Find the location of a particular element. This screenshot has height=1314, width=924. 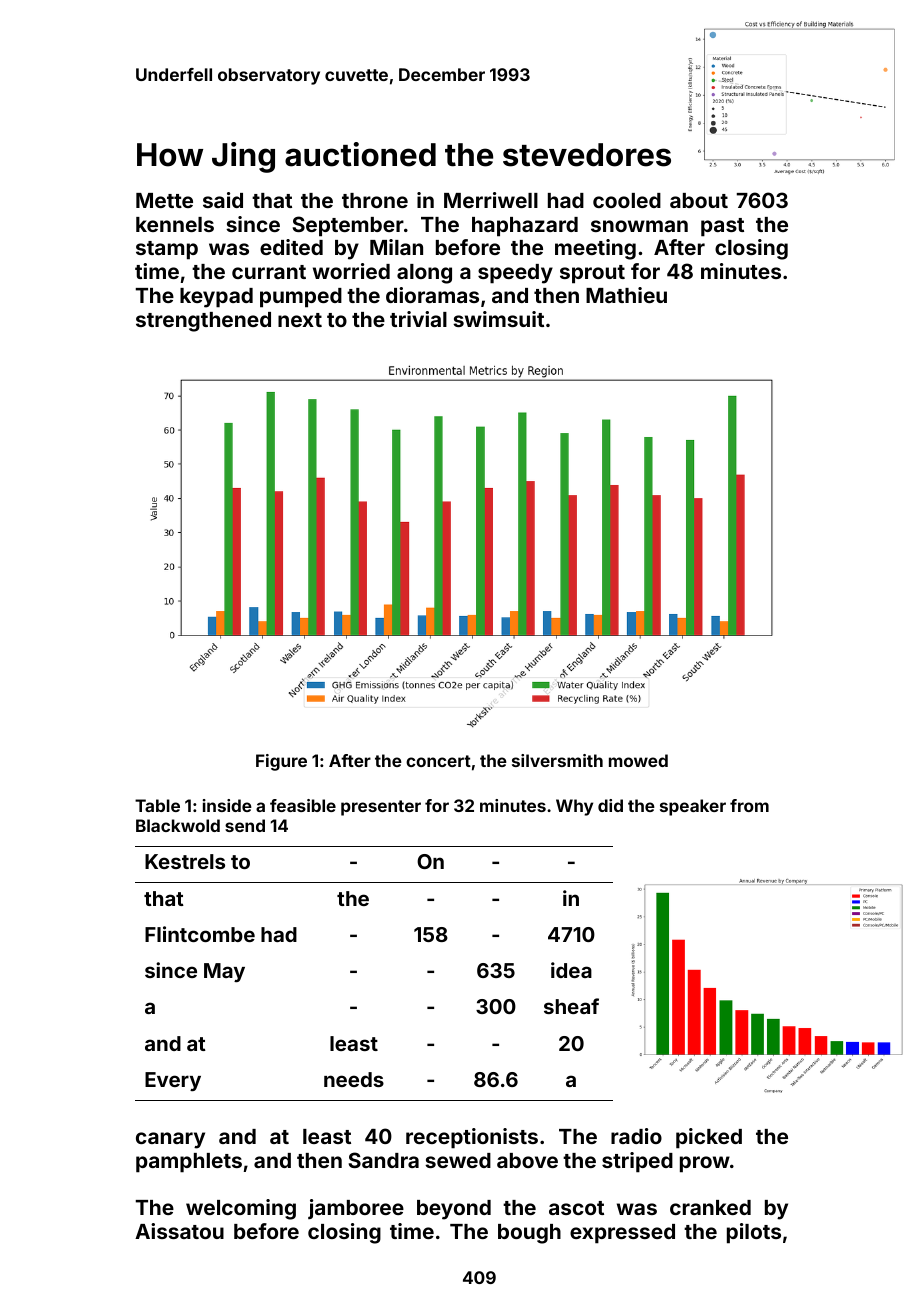

Flintcombe is located at coordinates (200, 934).
